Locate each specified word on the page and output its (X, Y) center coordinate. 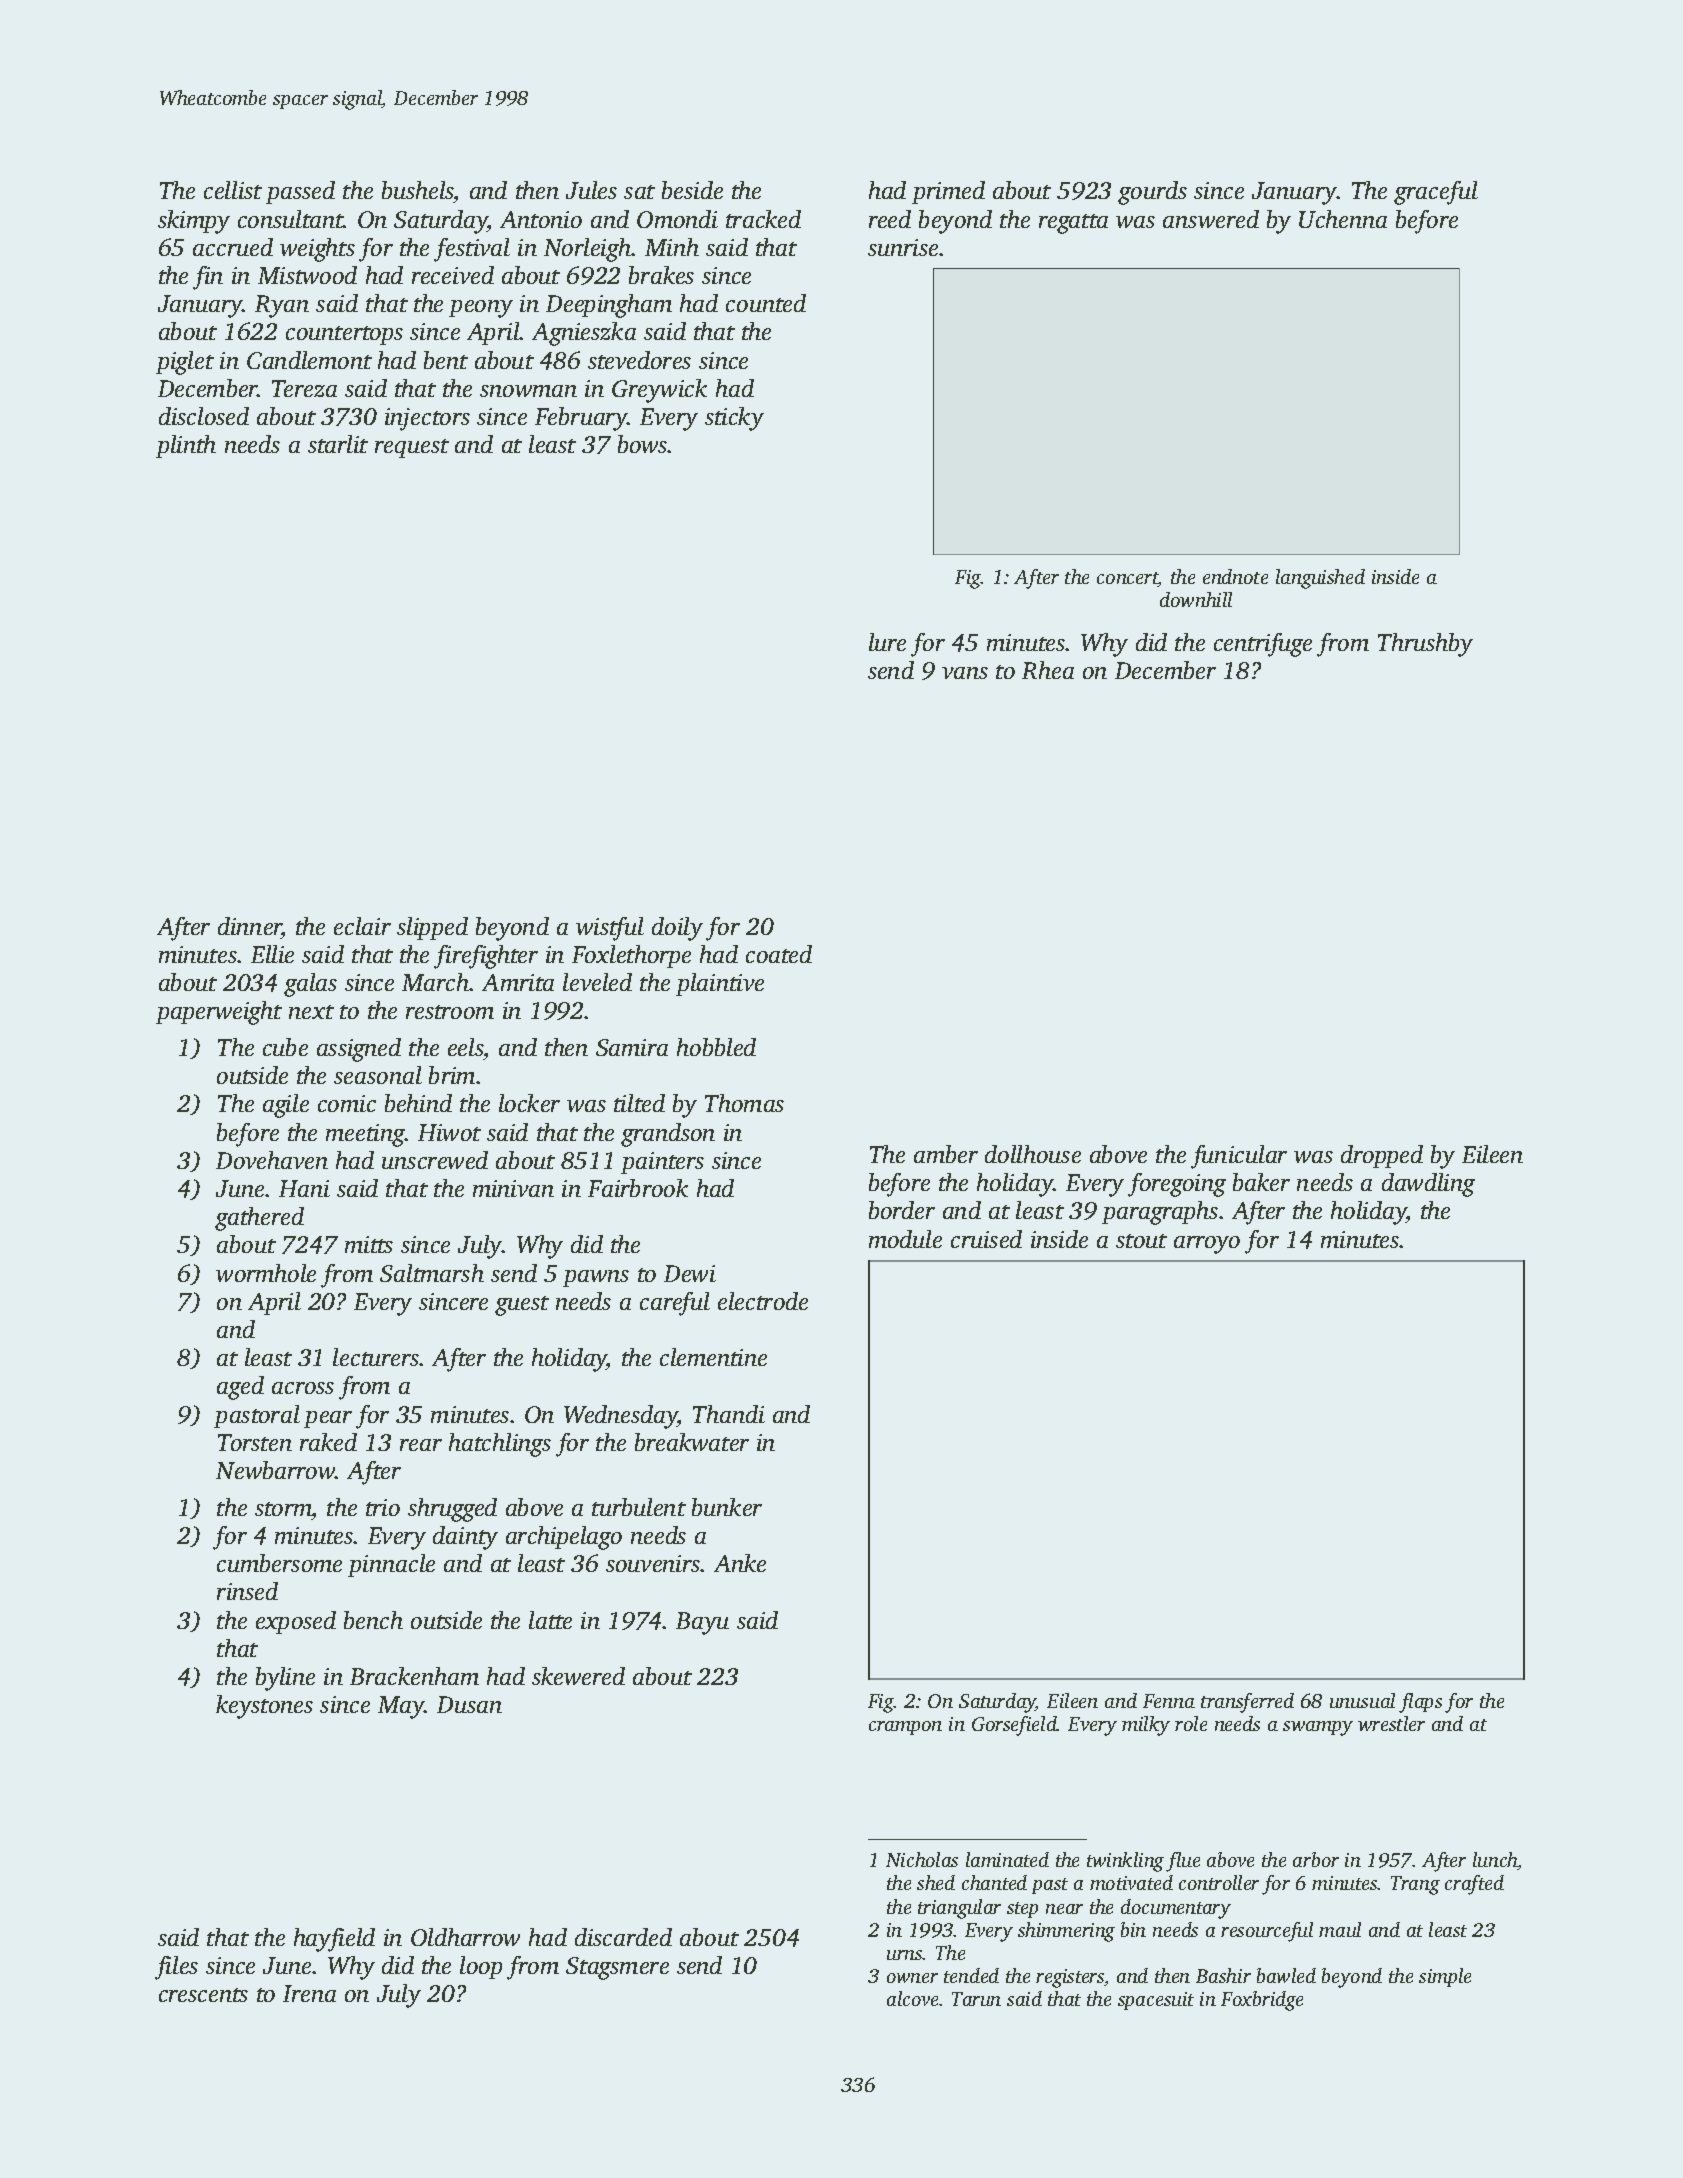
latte (550, 1620)
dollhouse (1033, 1154)
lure (887, 642)
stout (1141, 1241)
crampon (905, 1728)
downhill (1196, 599)
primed (948, 192)
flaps (1420, 1703)
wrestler (1391, 1723)
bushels (418, 192)
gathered (259, 1219)
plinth (186, 446)
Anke (740, 1563)
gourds (1152, 193)
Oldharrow (465, 1937)
